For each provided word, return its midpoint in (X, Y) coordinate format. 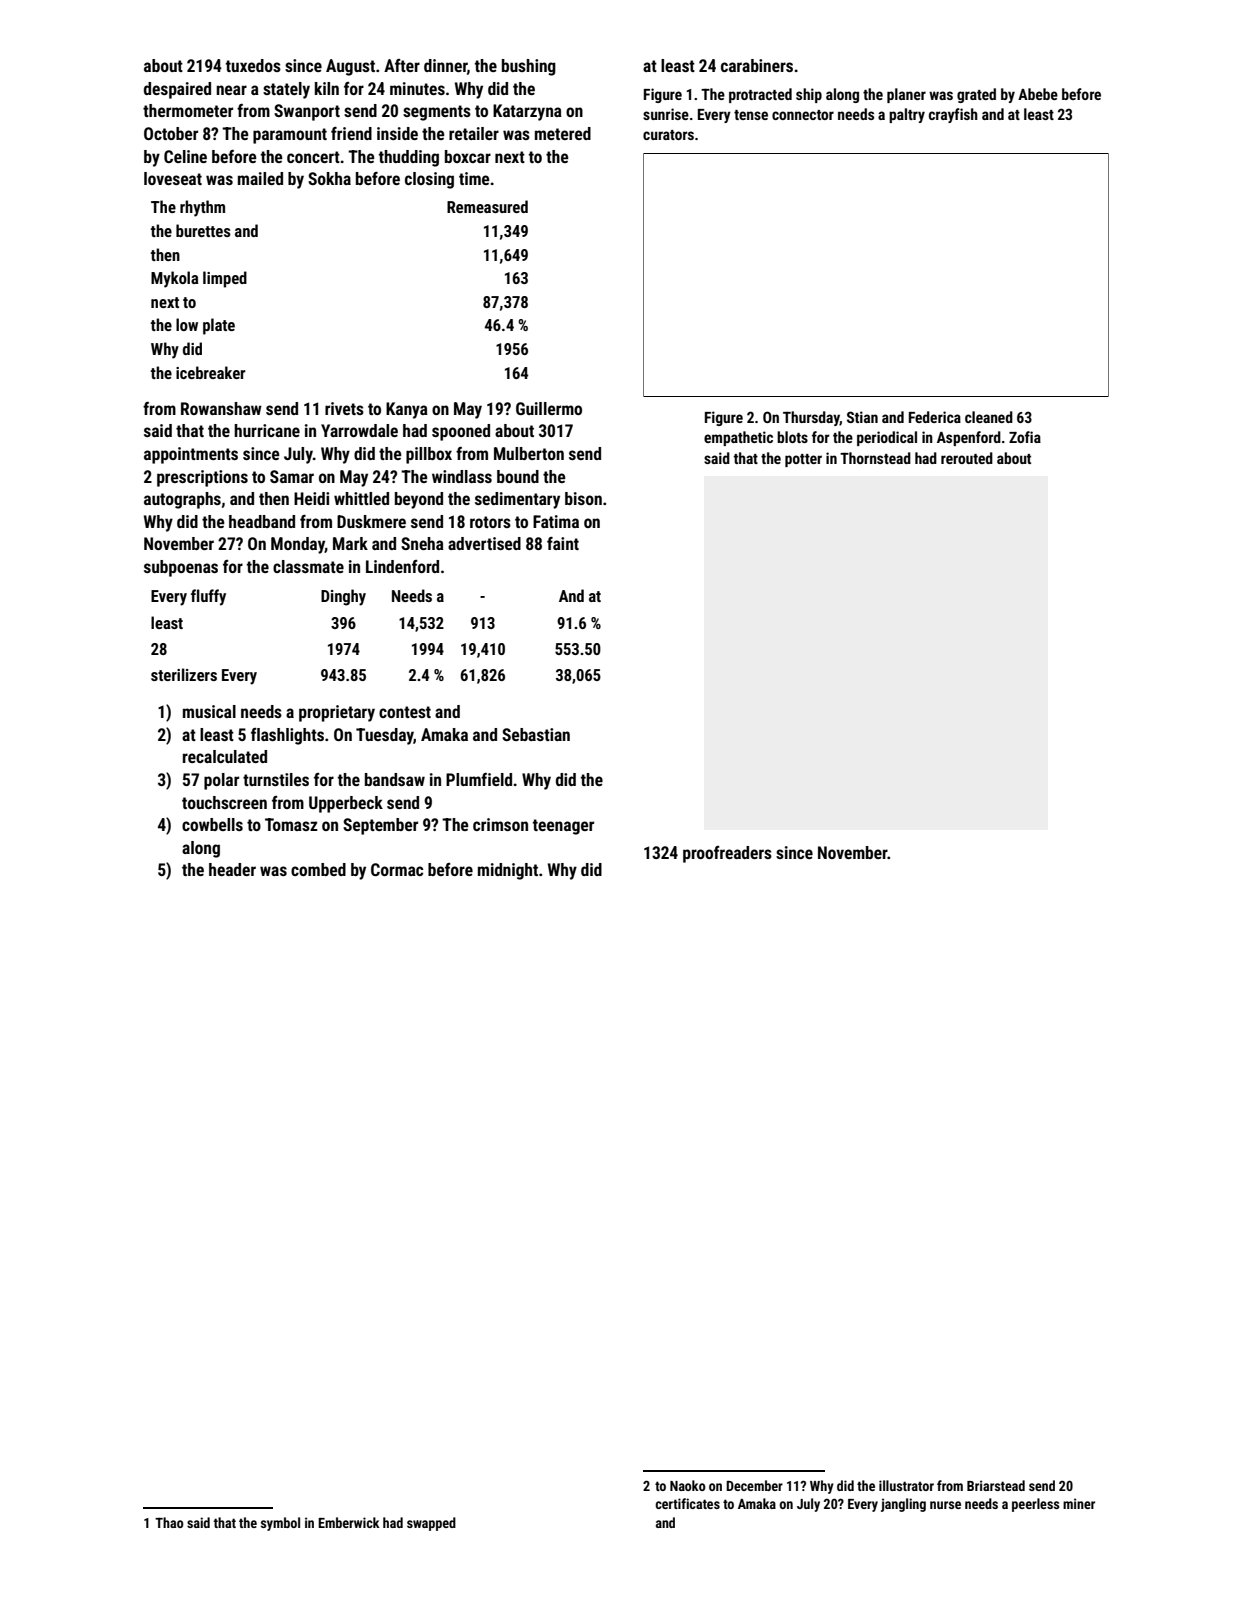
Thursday (811, 418)
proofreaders (727, 854)
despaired (177, 90)
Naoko (688, 1485)
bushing (529, 67)
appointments (191, 455)
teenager (563, 827)
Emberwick (349, 1522)
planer (906, 95)
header (232, 869)
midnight (508, 871)
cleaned (989, 417)
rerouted (967, 458)
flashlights (287, 736)
